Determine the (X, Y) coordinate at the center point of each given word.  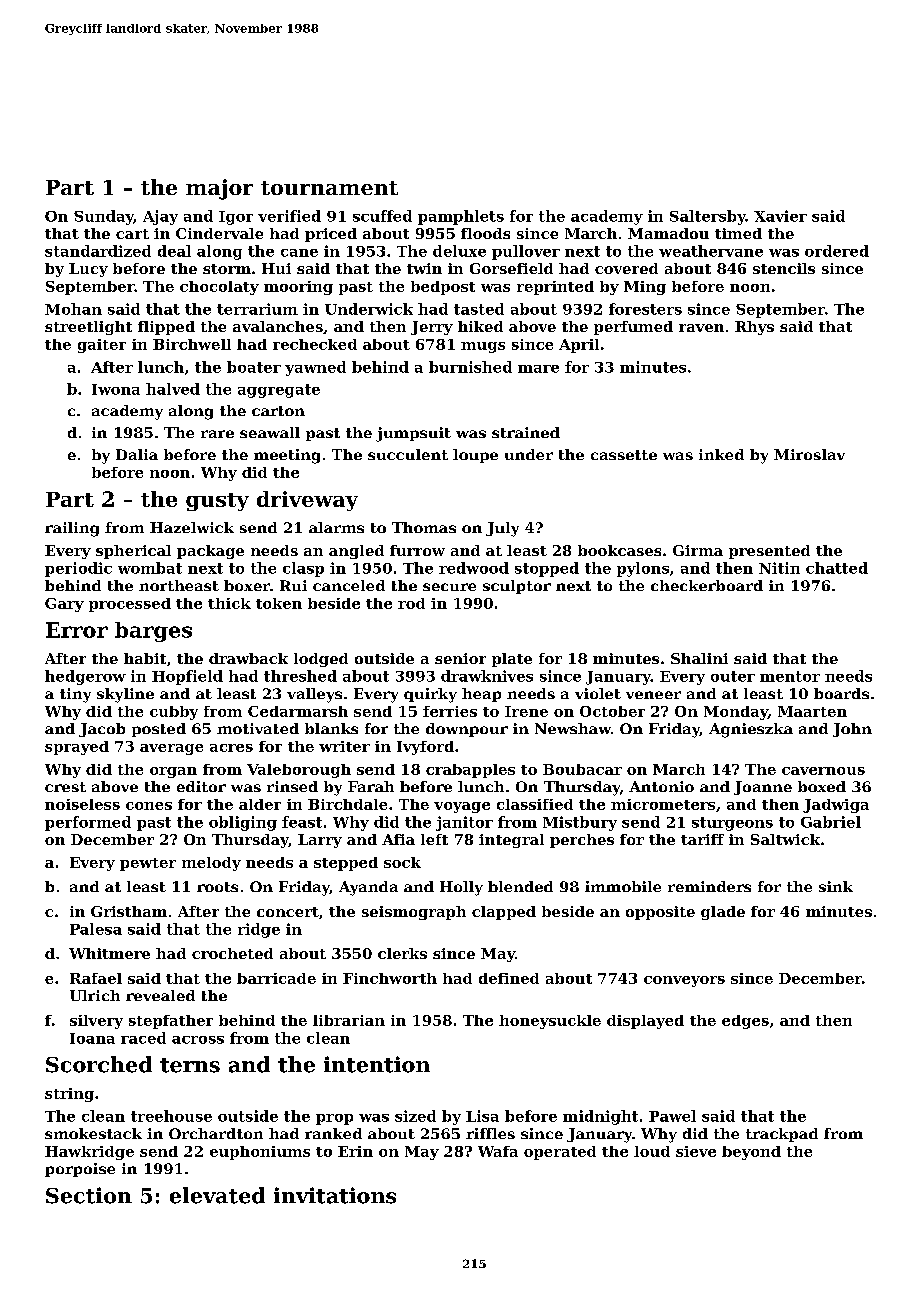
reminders (709, 886)
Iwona (116, 389)
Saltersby (708, 217)
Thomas (424, 527)
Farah (371, 786)
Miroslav (809, 454)
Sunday (104, 217)
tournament (329, 188)
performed (88, 823)
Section (89, 1195)
